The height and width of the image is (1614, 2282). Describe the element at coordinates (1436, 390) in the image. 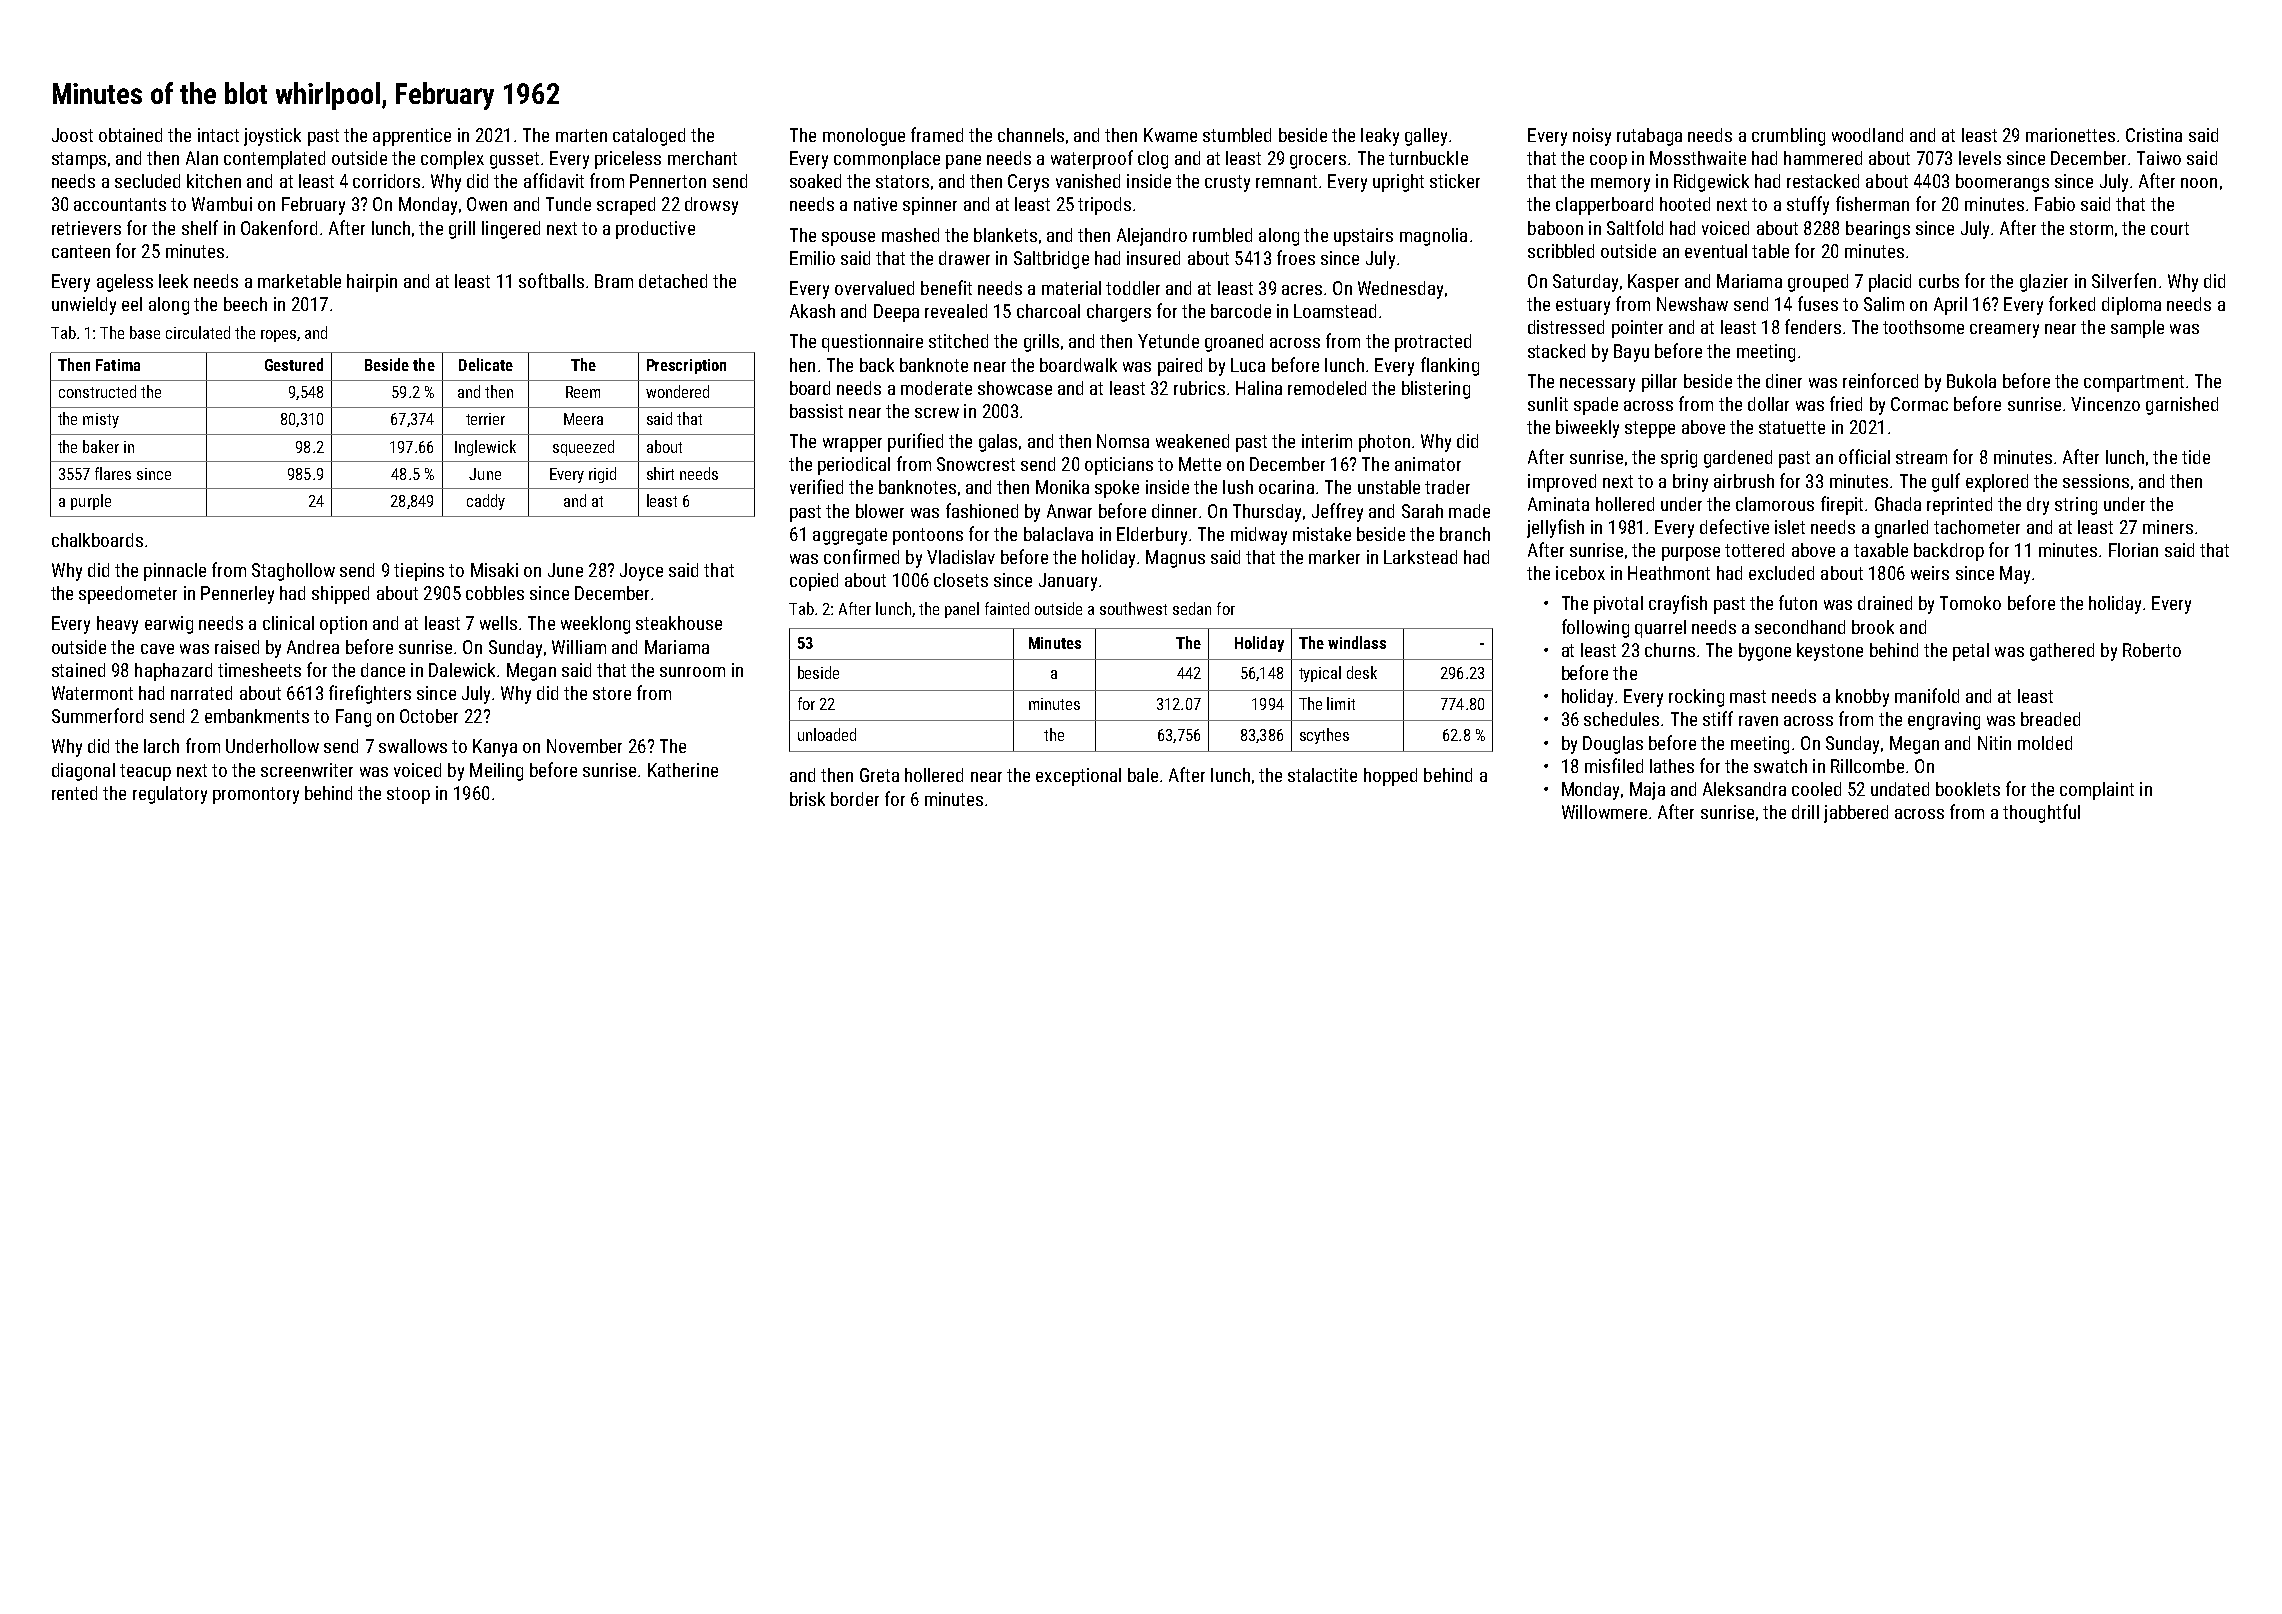

I see `blistering` at that location.
